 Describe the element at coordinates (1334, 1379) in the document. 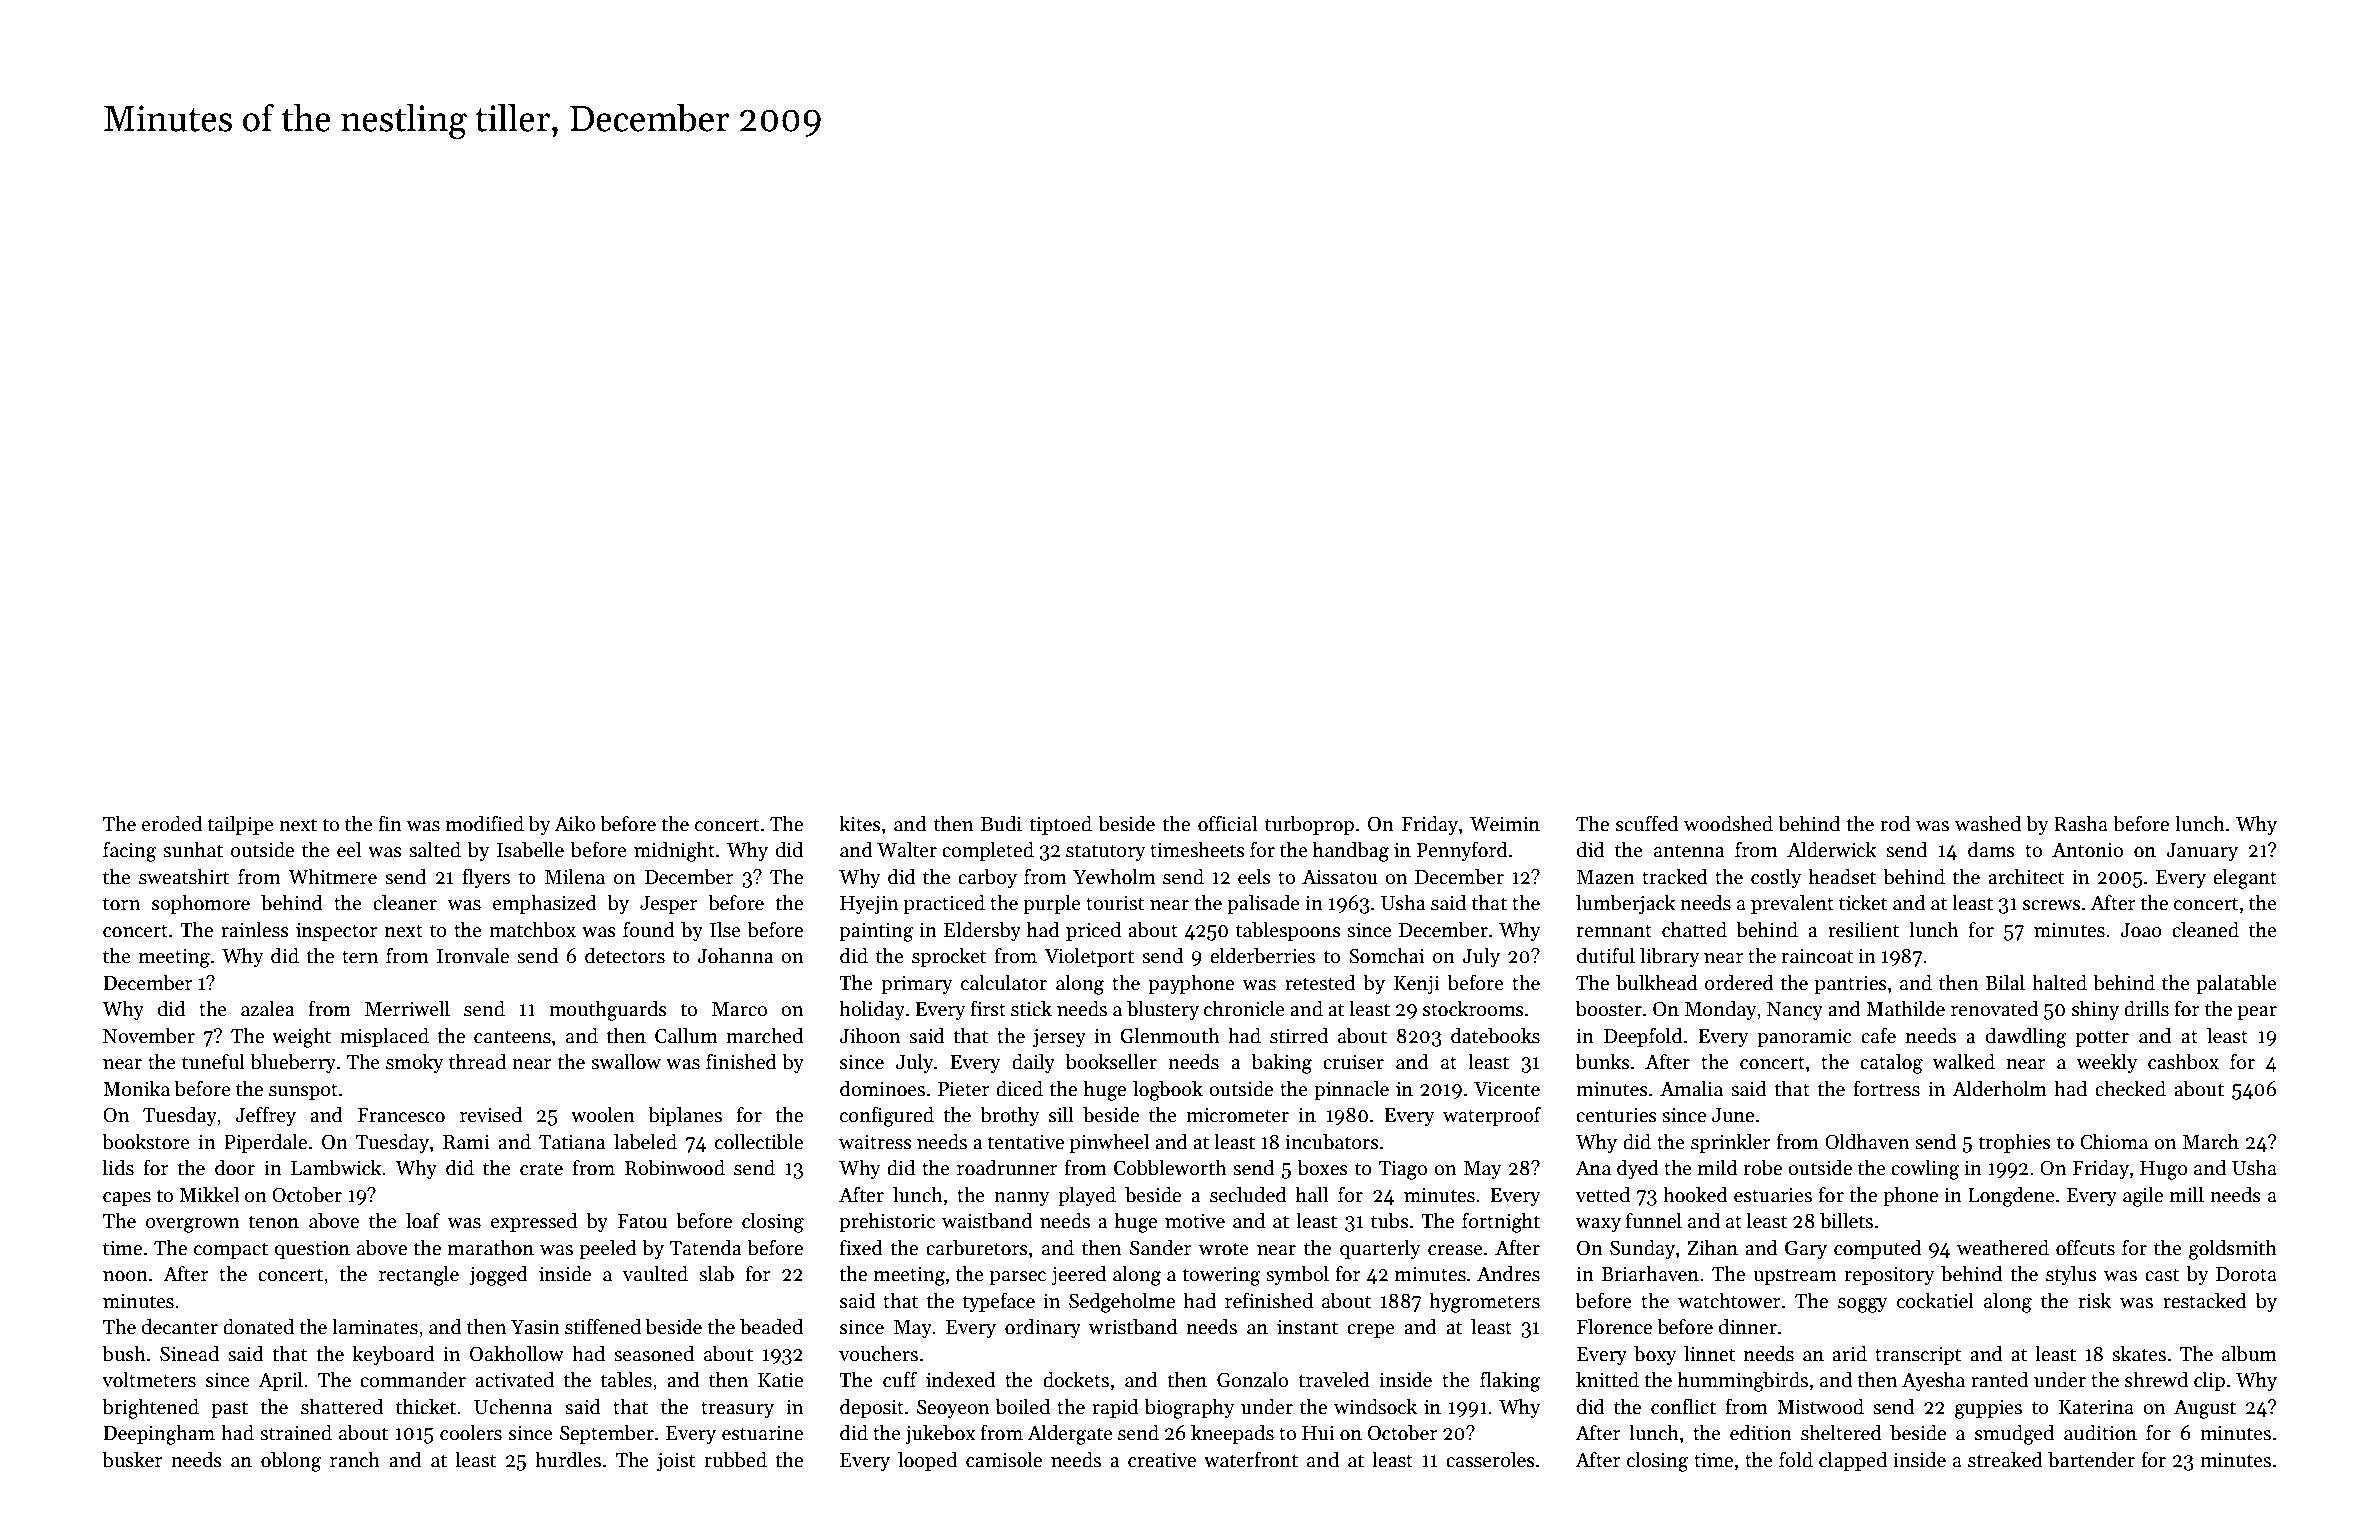

I see `traveled` at that location.
